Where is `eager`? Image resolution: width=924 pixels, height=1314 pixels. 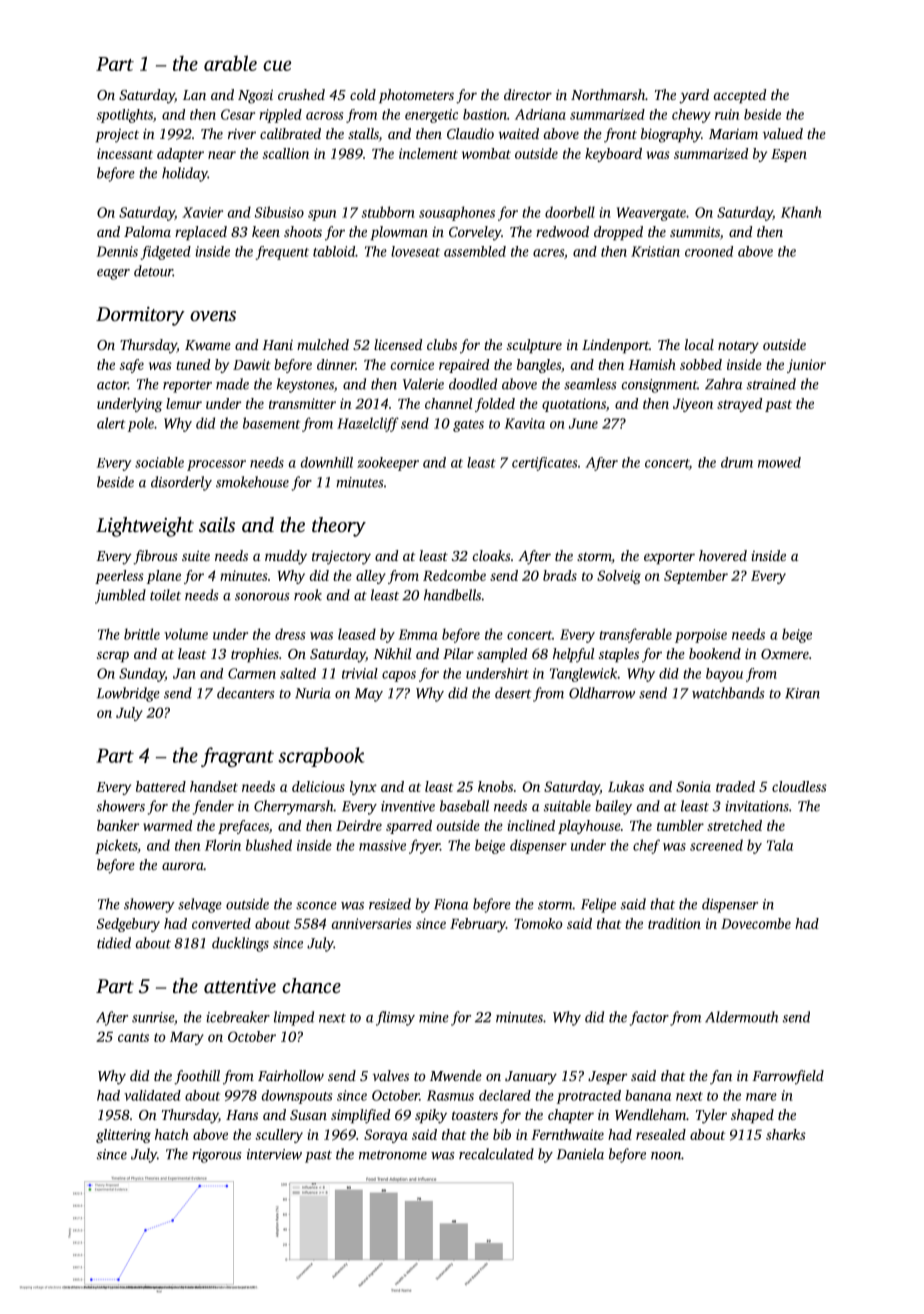 eager is located at coordinates (113, 274).
